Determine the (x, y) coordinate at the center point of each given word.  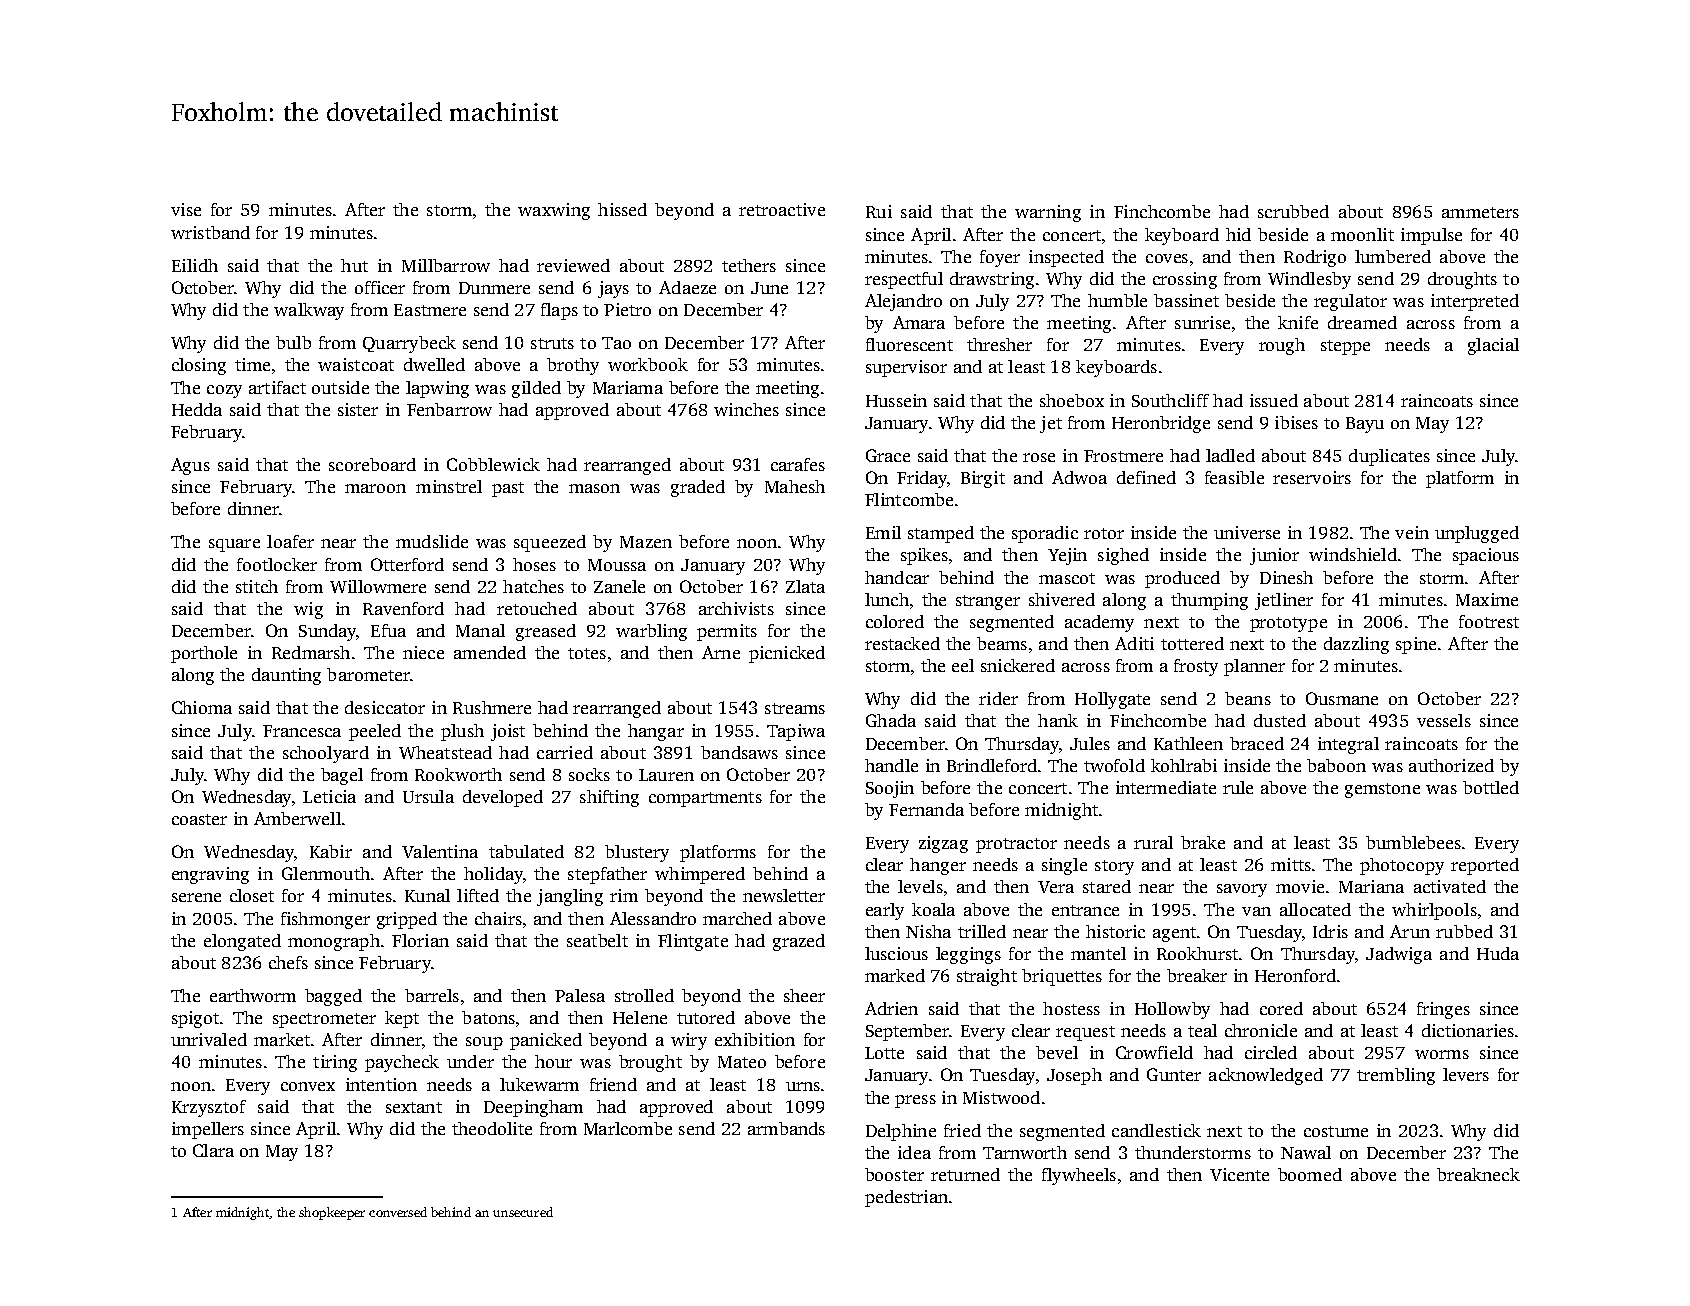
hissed (622, 209)
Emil (883, 532)
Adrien (891, 1008)
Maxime (1487, 599)
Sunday (327, 632)
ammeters (1480, 212)
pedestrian (906, 1198)
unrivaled (209, 1039)
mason (594, 488)
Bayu (1365, 425)
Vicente (1239, 1174)
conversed (398, 1212)
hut (354, 265)
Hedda (197, 409)
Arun (1410, 931)
